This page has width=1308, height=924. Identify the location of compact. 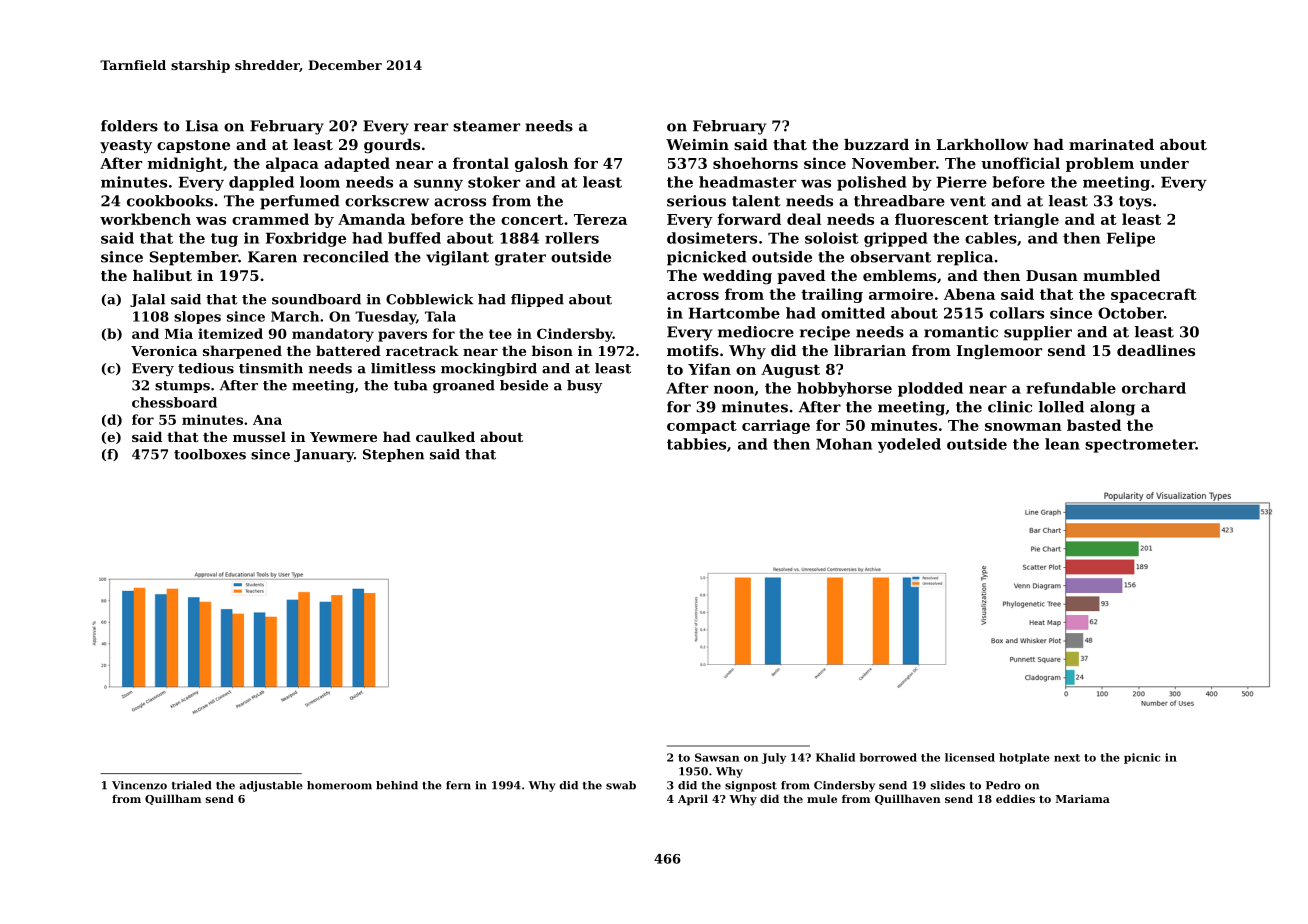
(702, 427).
